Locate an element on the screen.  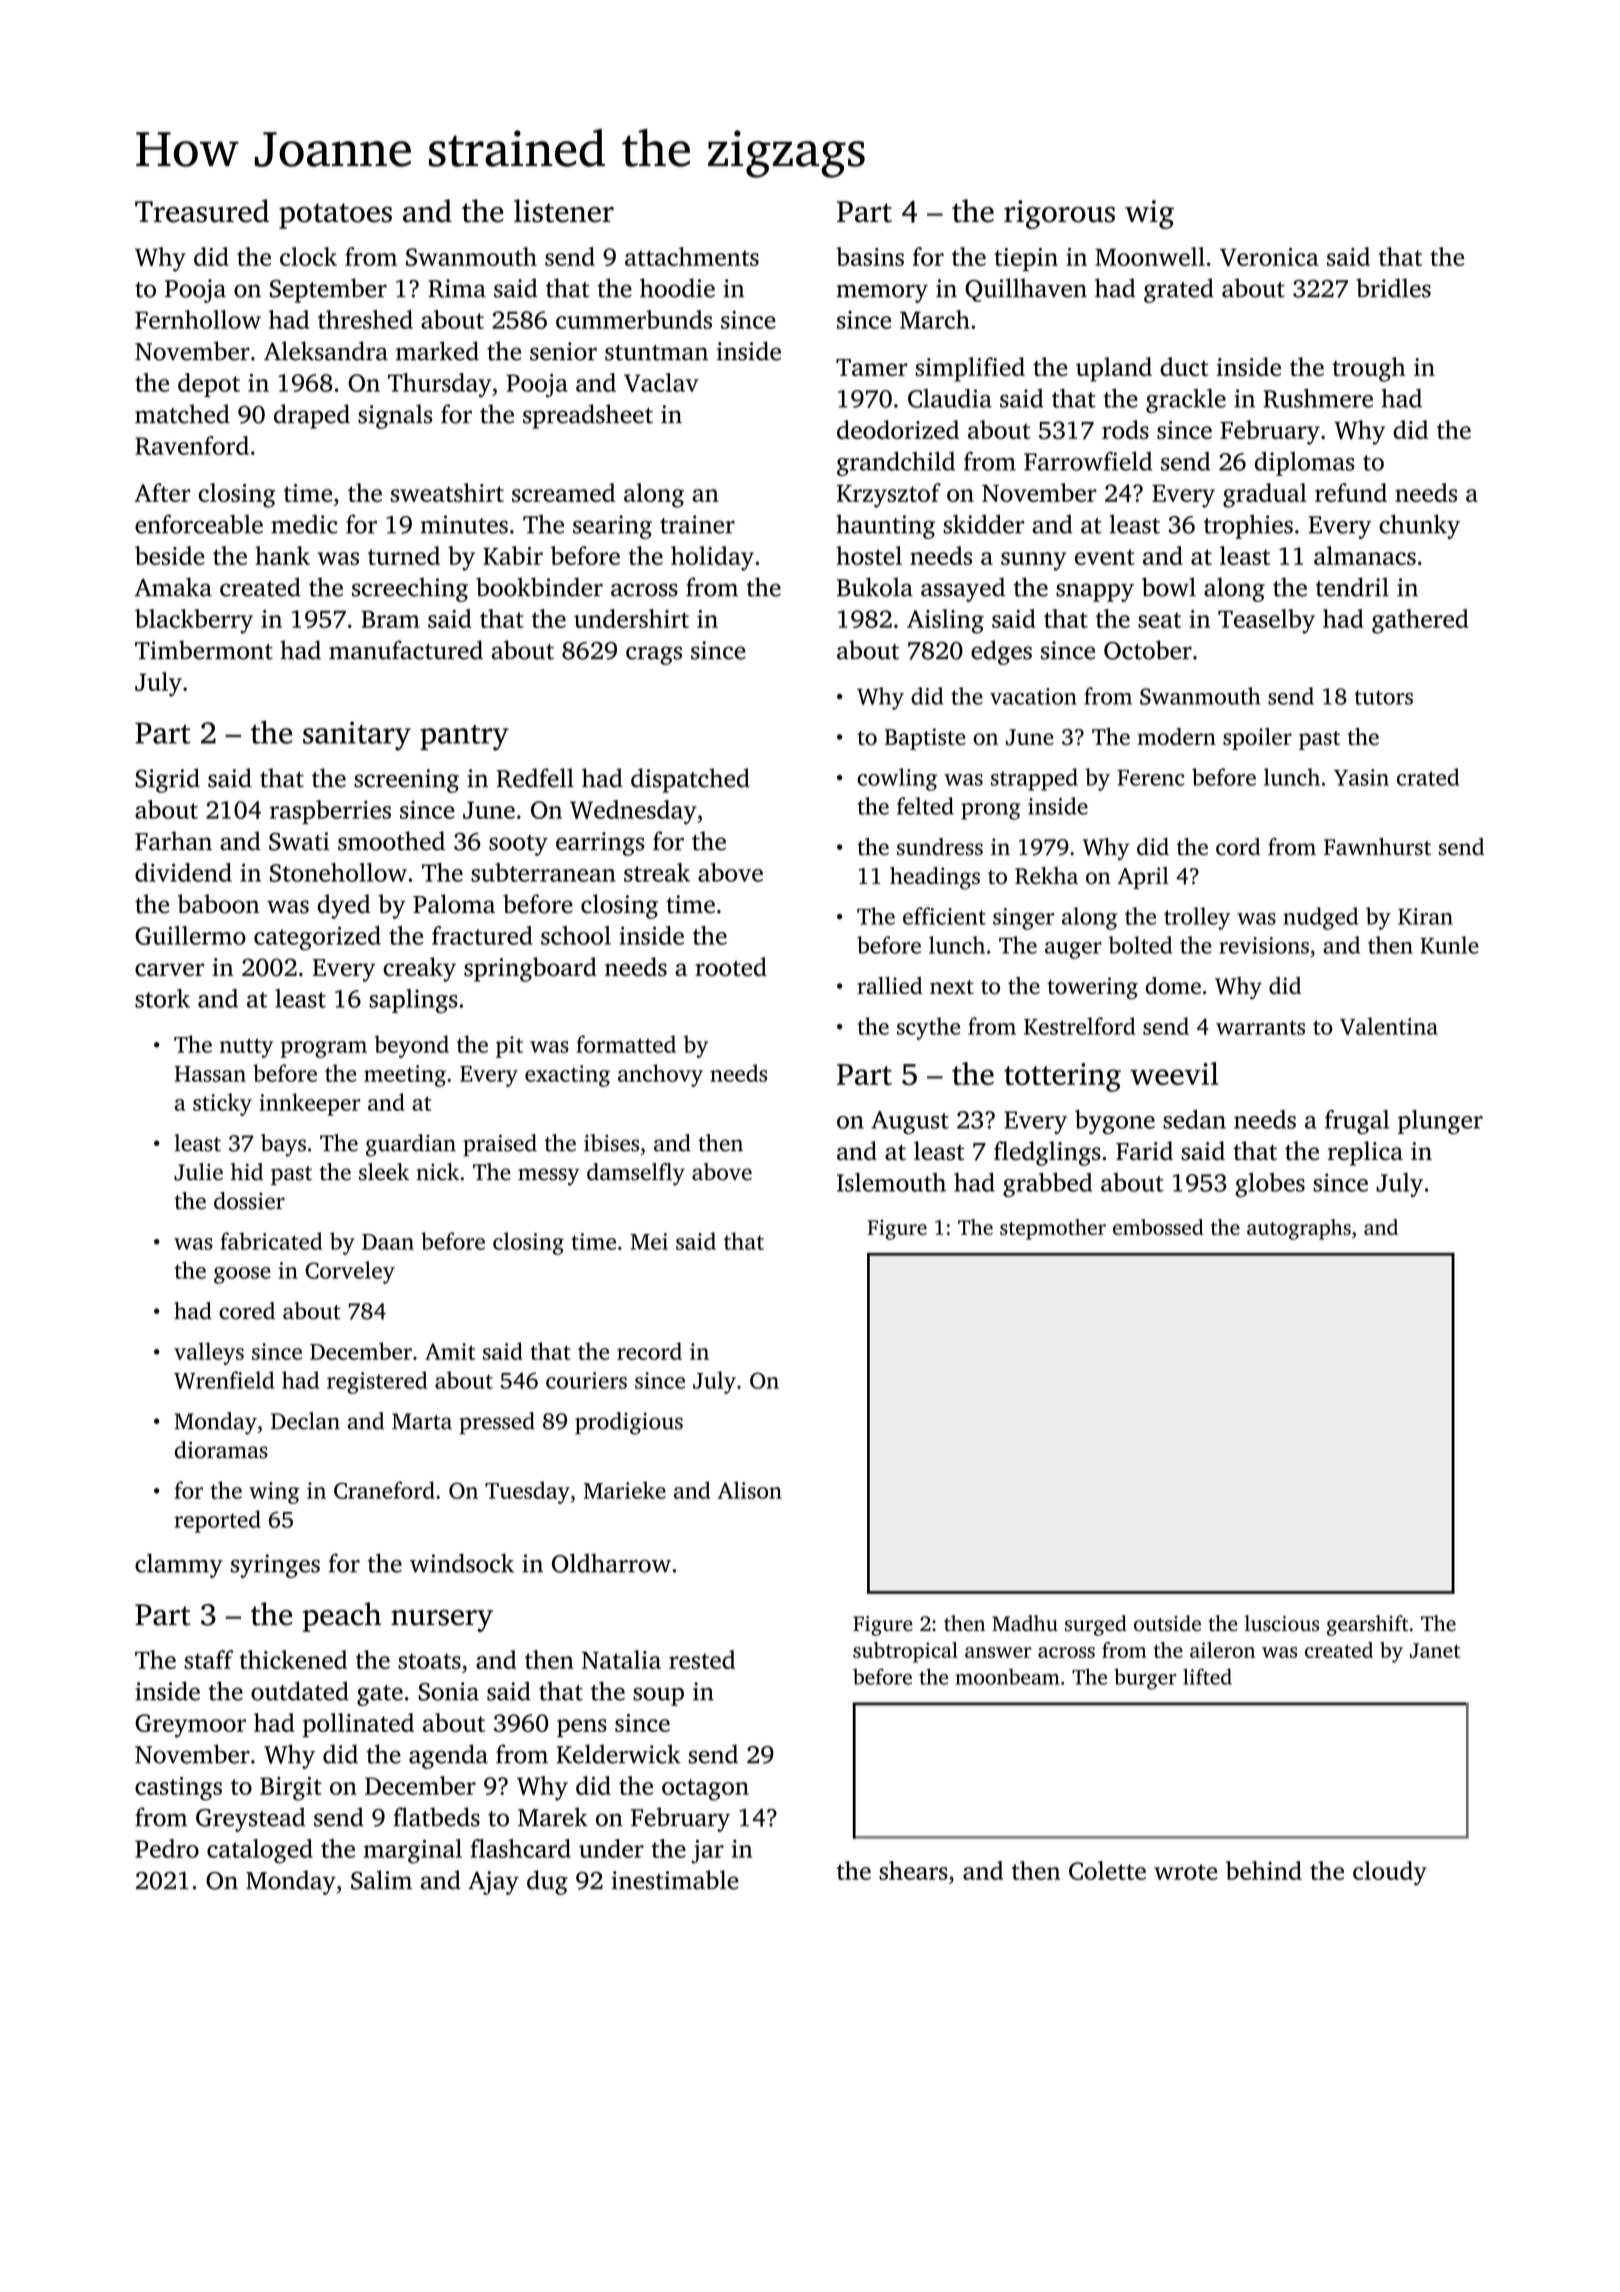
autographs is located at coordinates (1299, 1229).
